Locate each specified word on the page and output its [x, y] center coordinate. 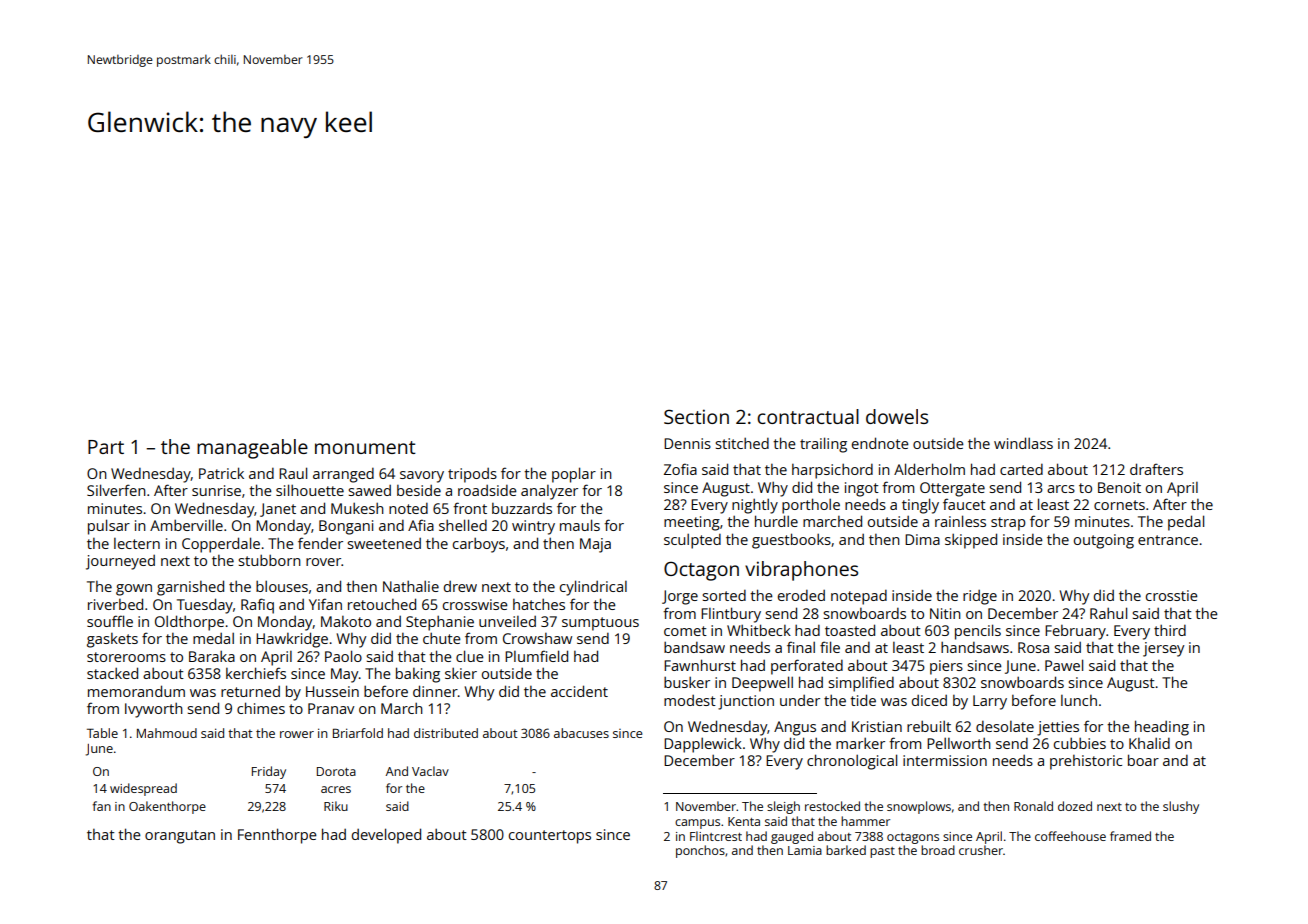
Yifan [325, 604]
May [345, 675]
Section [696, 416]
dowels [897, 416]
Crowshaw [537, 638]
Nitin [945, 613]
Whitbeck [759, 630]
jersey [1164, 649]
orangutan [180, 837]
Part [106, 447]
